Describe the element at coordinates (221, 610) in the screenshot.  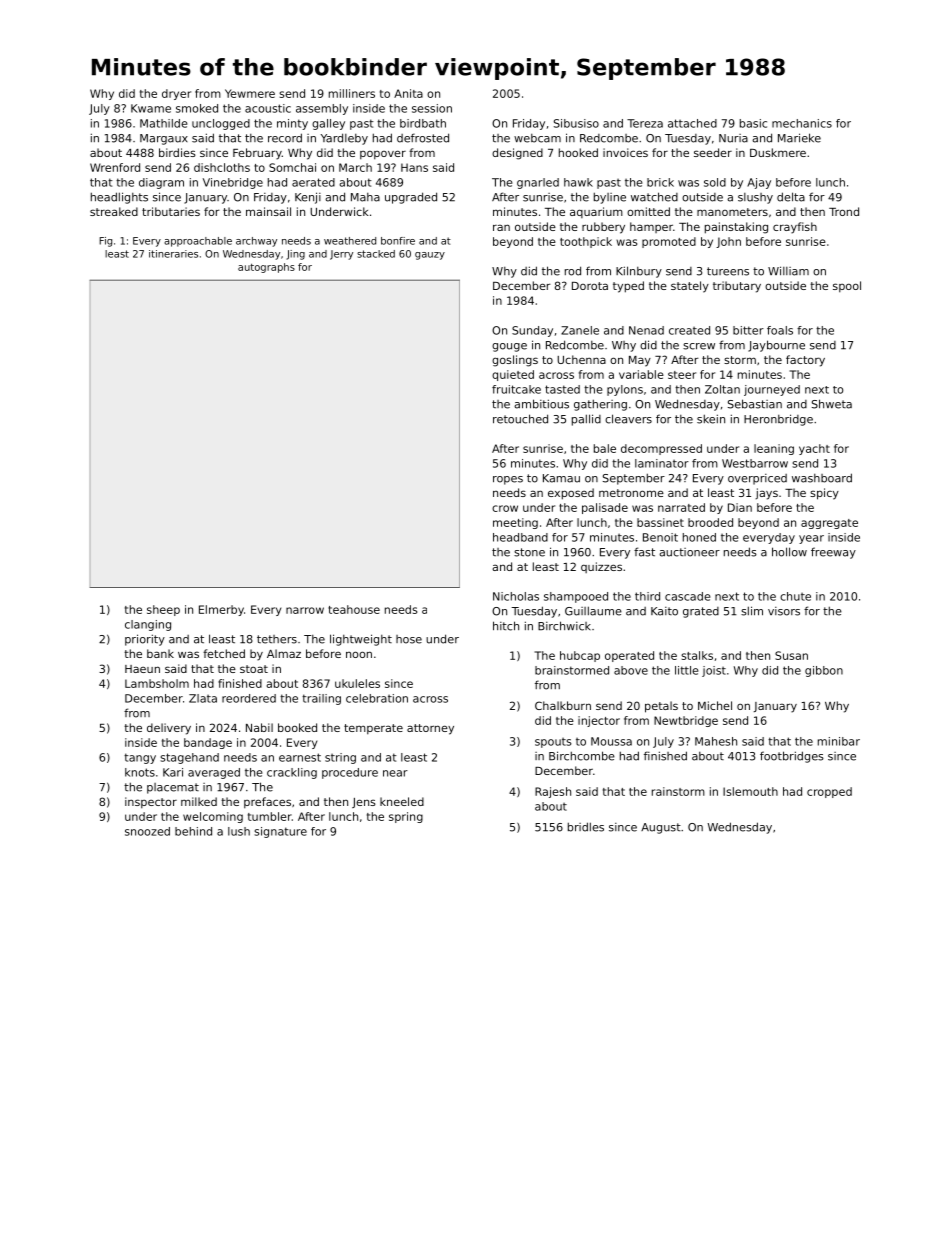
I see `Elmerby` at that location.
